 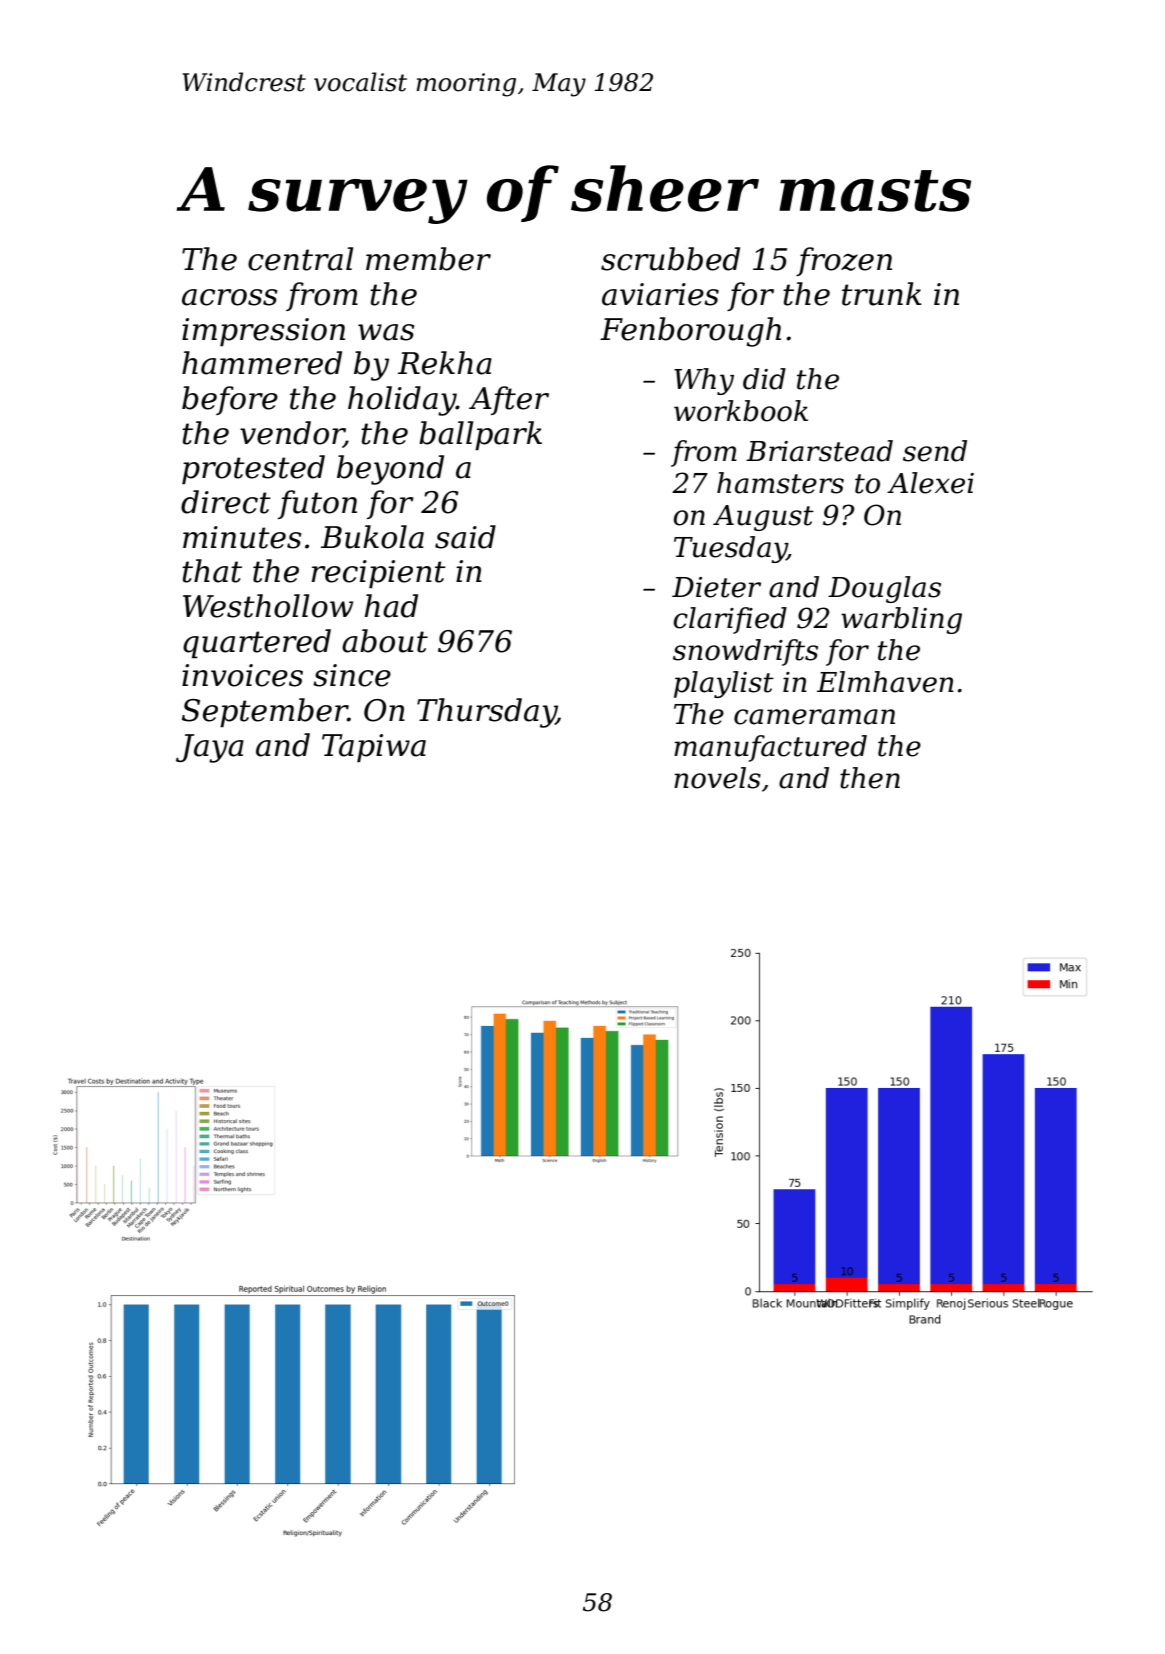 I want to click on quartered, so click(x=257, y=644).
